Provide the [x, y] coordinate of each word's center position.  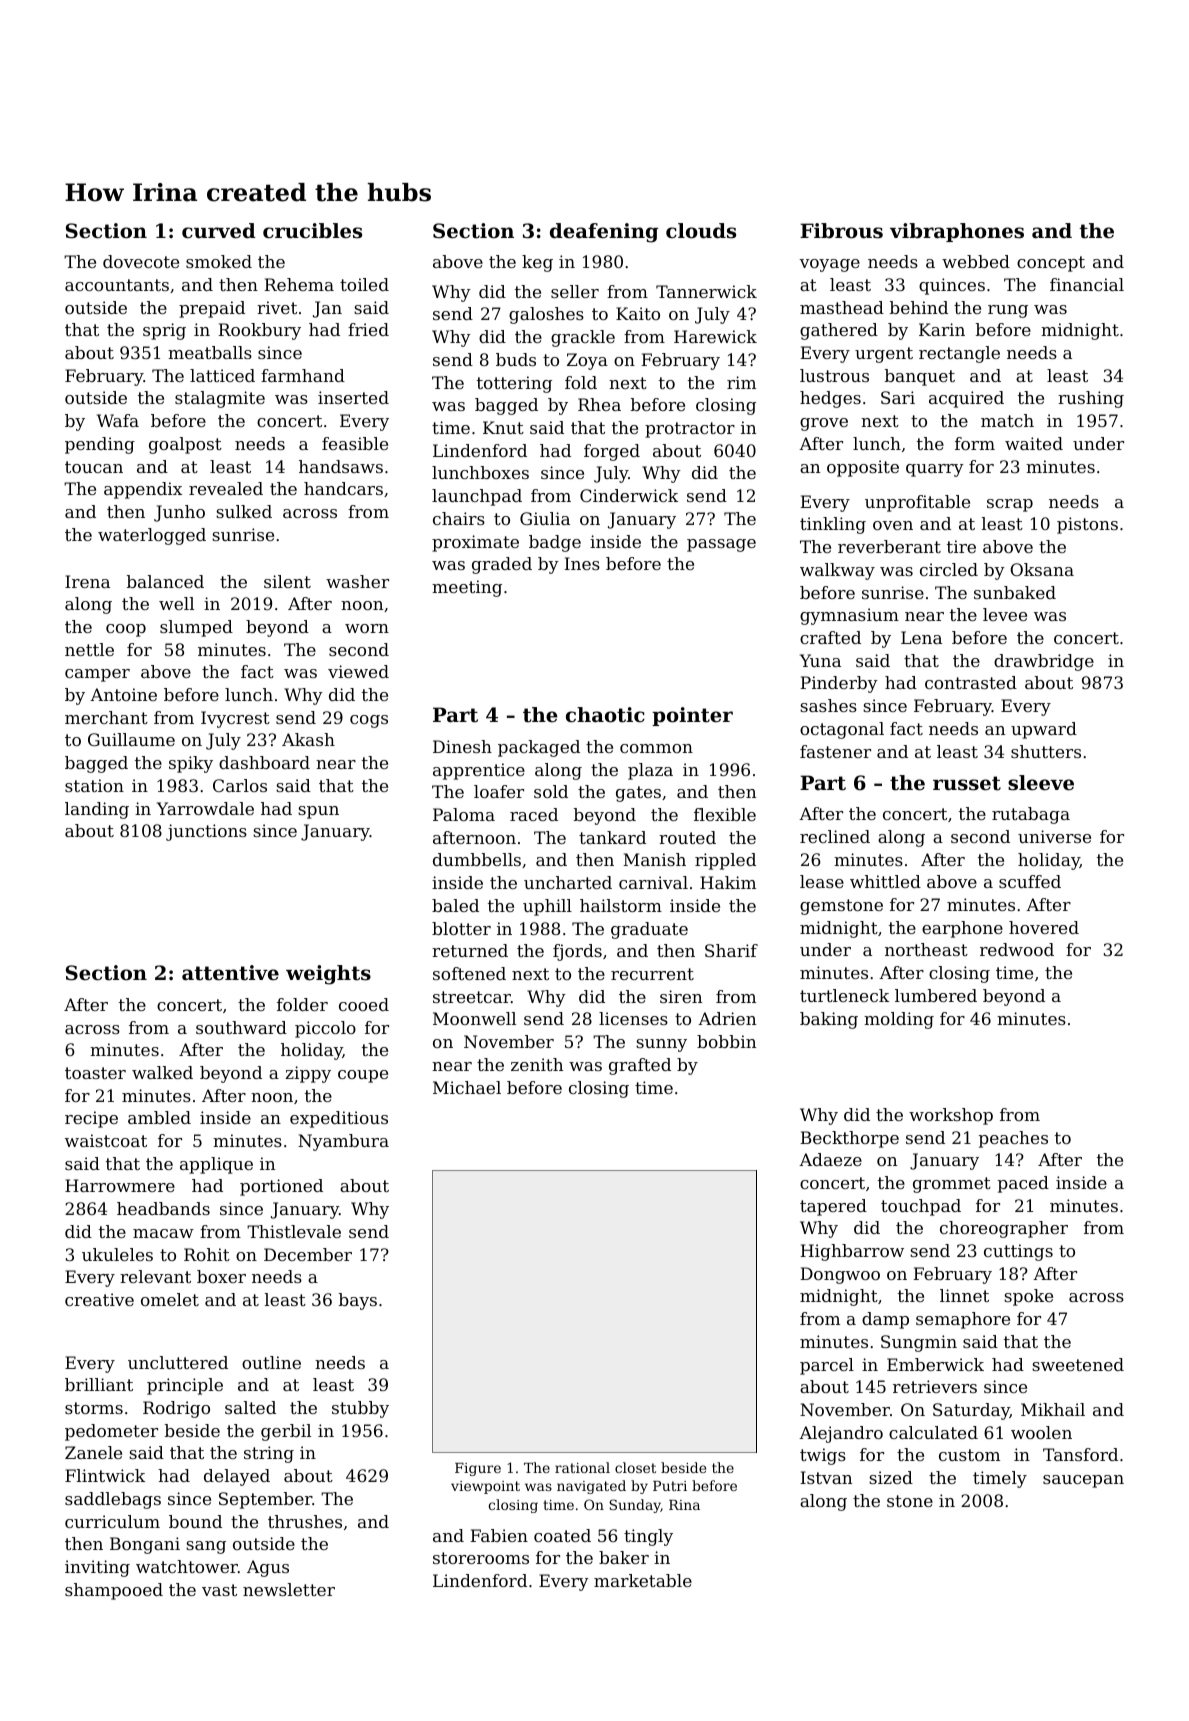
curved [219, 231]
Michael [467, 1087]
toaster [95, 1073]
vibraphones [957, 232]
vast [219, 1590]
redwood [1017, 949]
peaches [1013, 1139]
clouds [701, 231]
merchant [106, 717]
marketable [643, 1580]
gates [638, 794]
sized [891, 1477]
